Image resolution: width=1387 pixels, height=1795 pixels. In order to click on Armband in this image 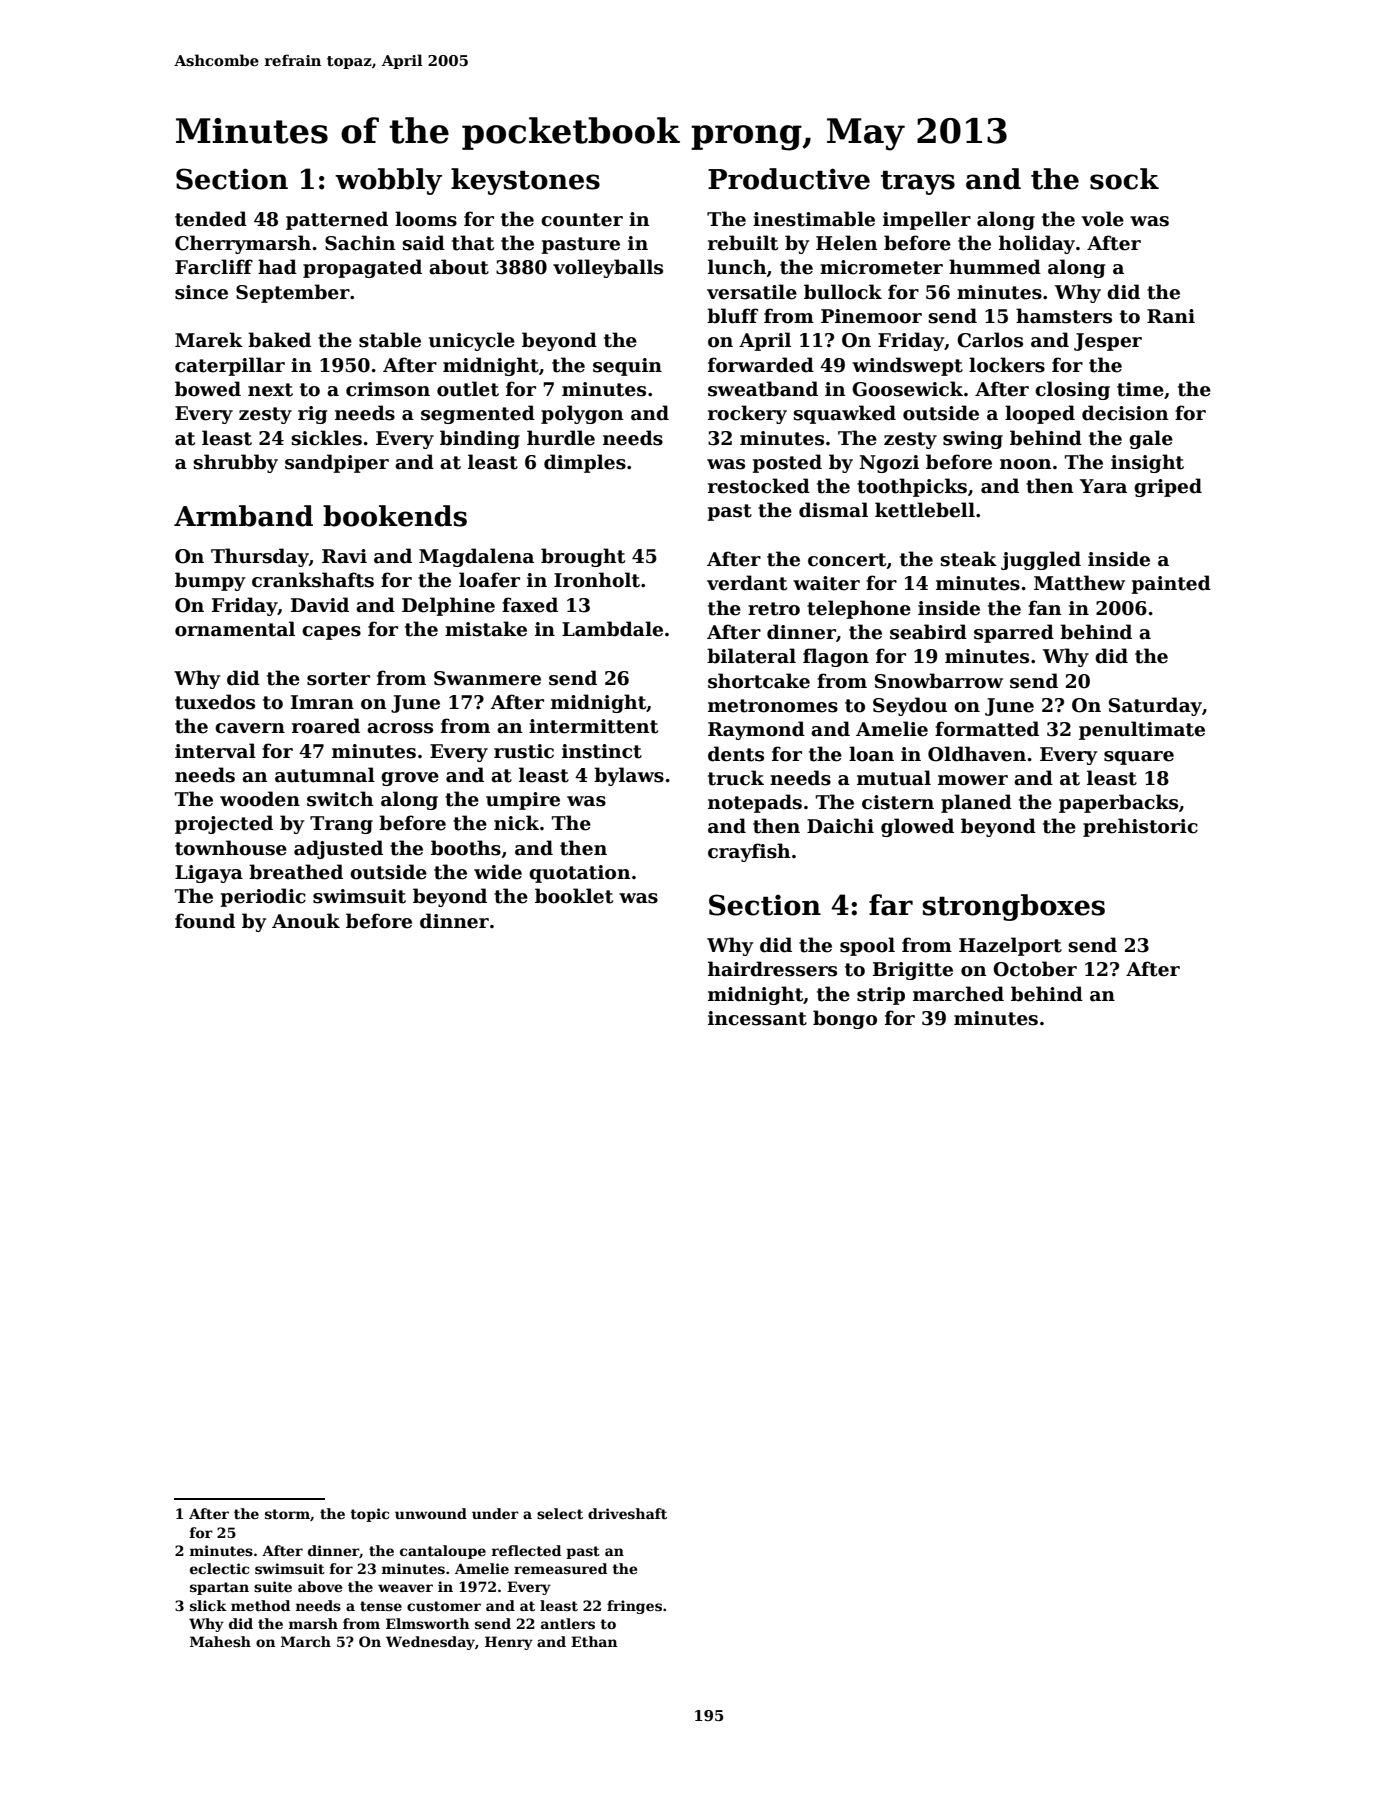, I will do `click(243, 516)`.
